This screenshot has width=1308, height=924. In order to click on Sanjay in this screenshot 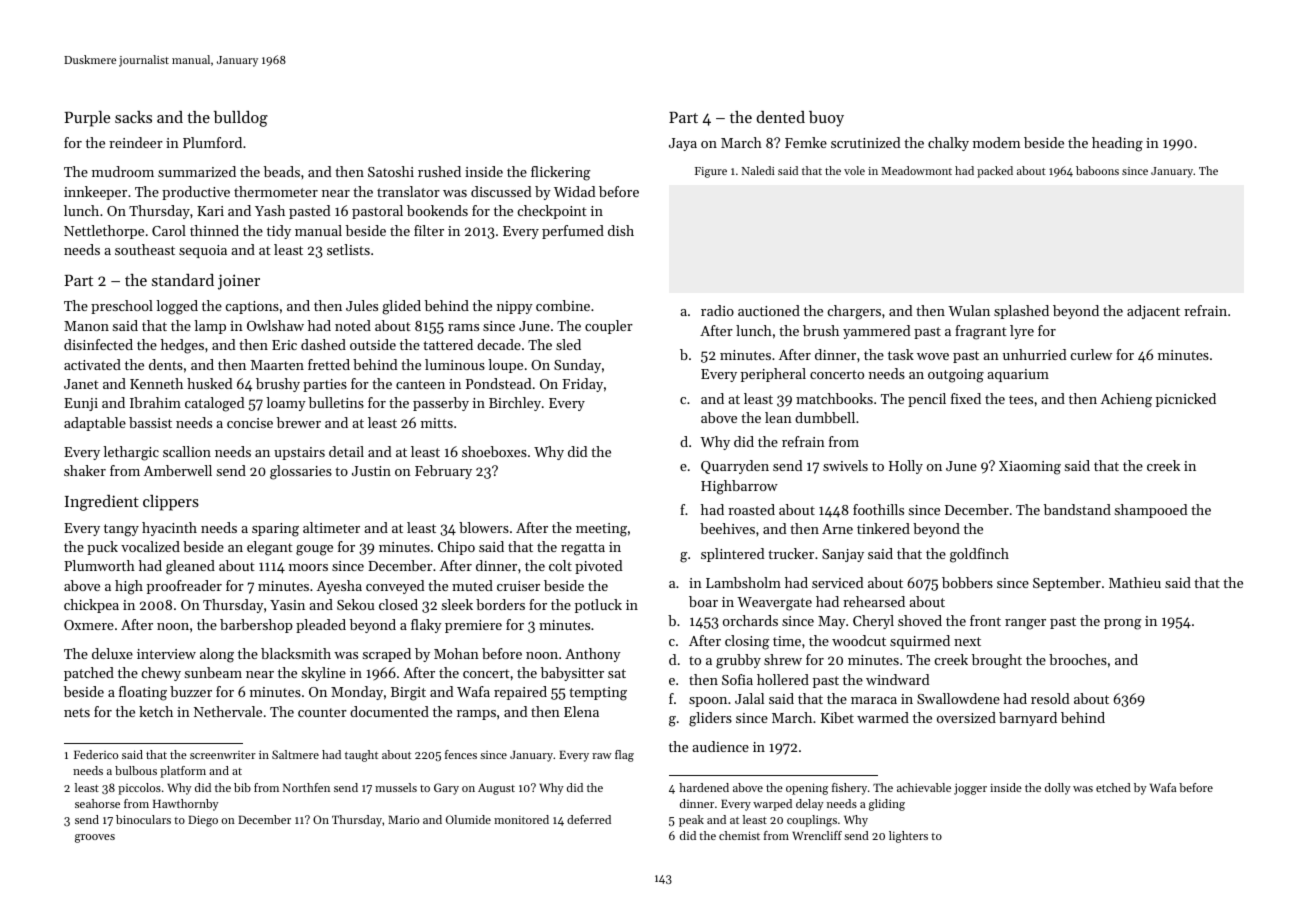, I will do `click(843, 555)`.
